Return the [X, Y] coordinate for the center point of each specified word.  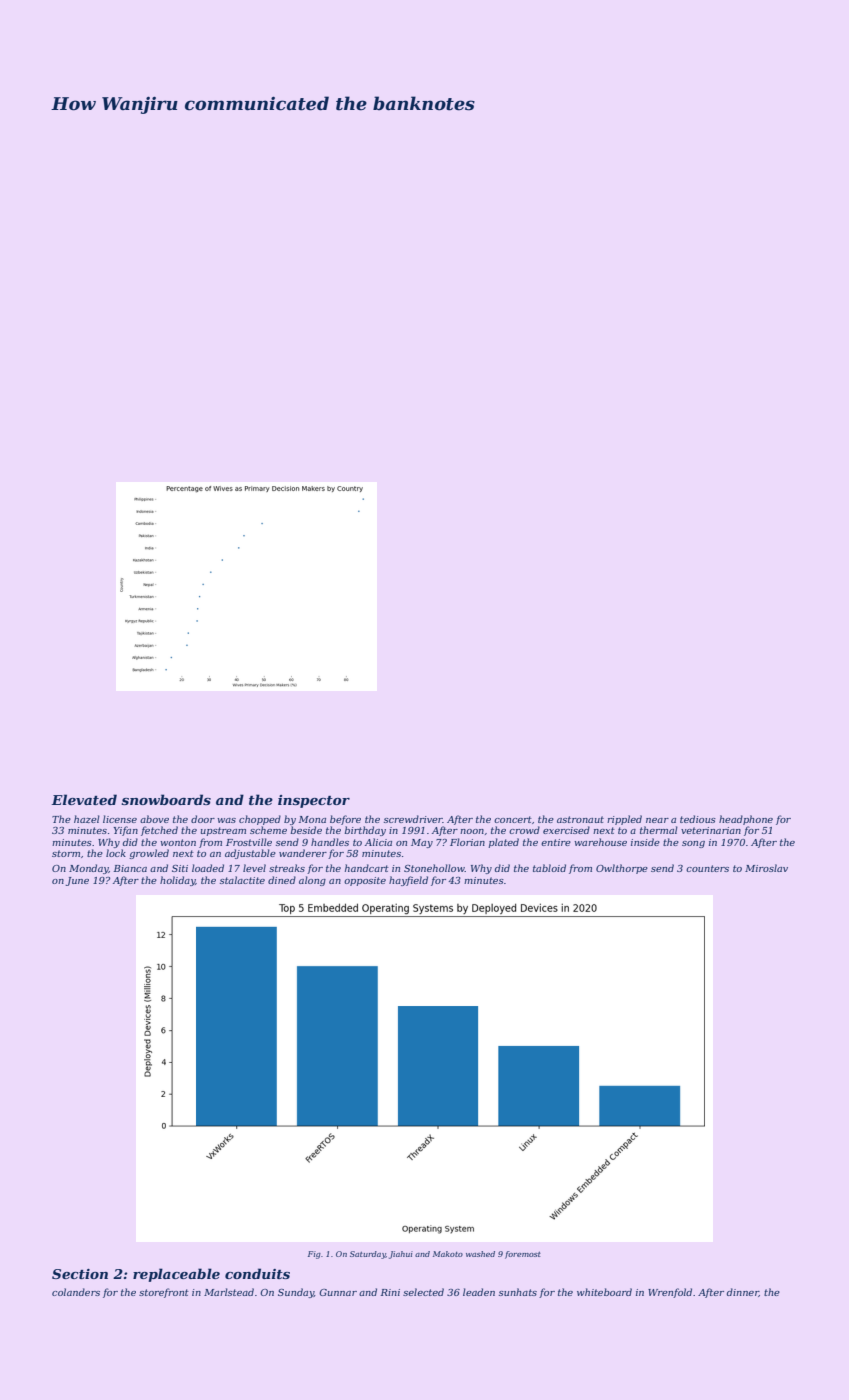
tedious [698, 819]
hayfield [408, 881]
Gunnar [338, 1292]
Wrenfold [670, 1293]
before [345, 820]
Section [80, 1274]
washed [480, 1254]
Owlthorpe [622, 869]
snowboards [166, 799]
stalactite [242, 880]
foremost [523, 1255]
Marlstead [229, 1292]
